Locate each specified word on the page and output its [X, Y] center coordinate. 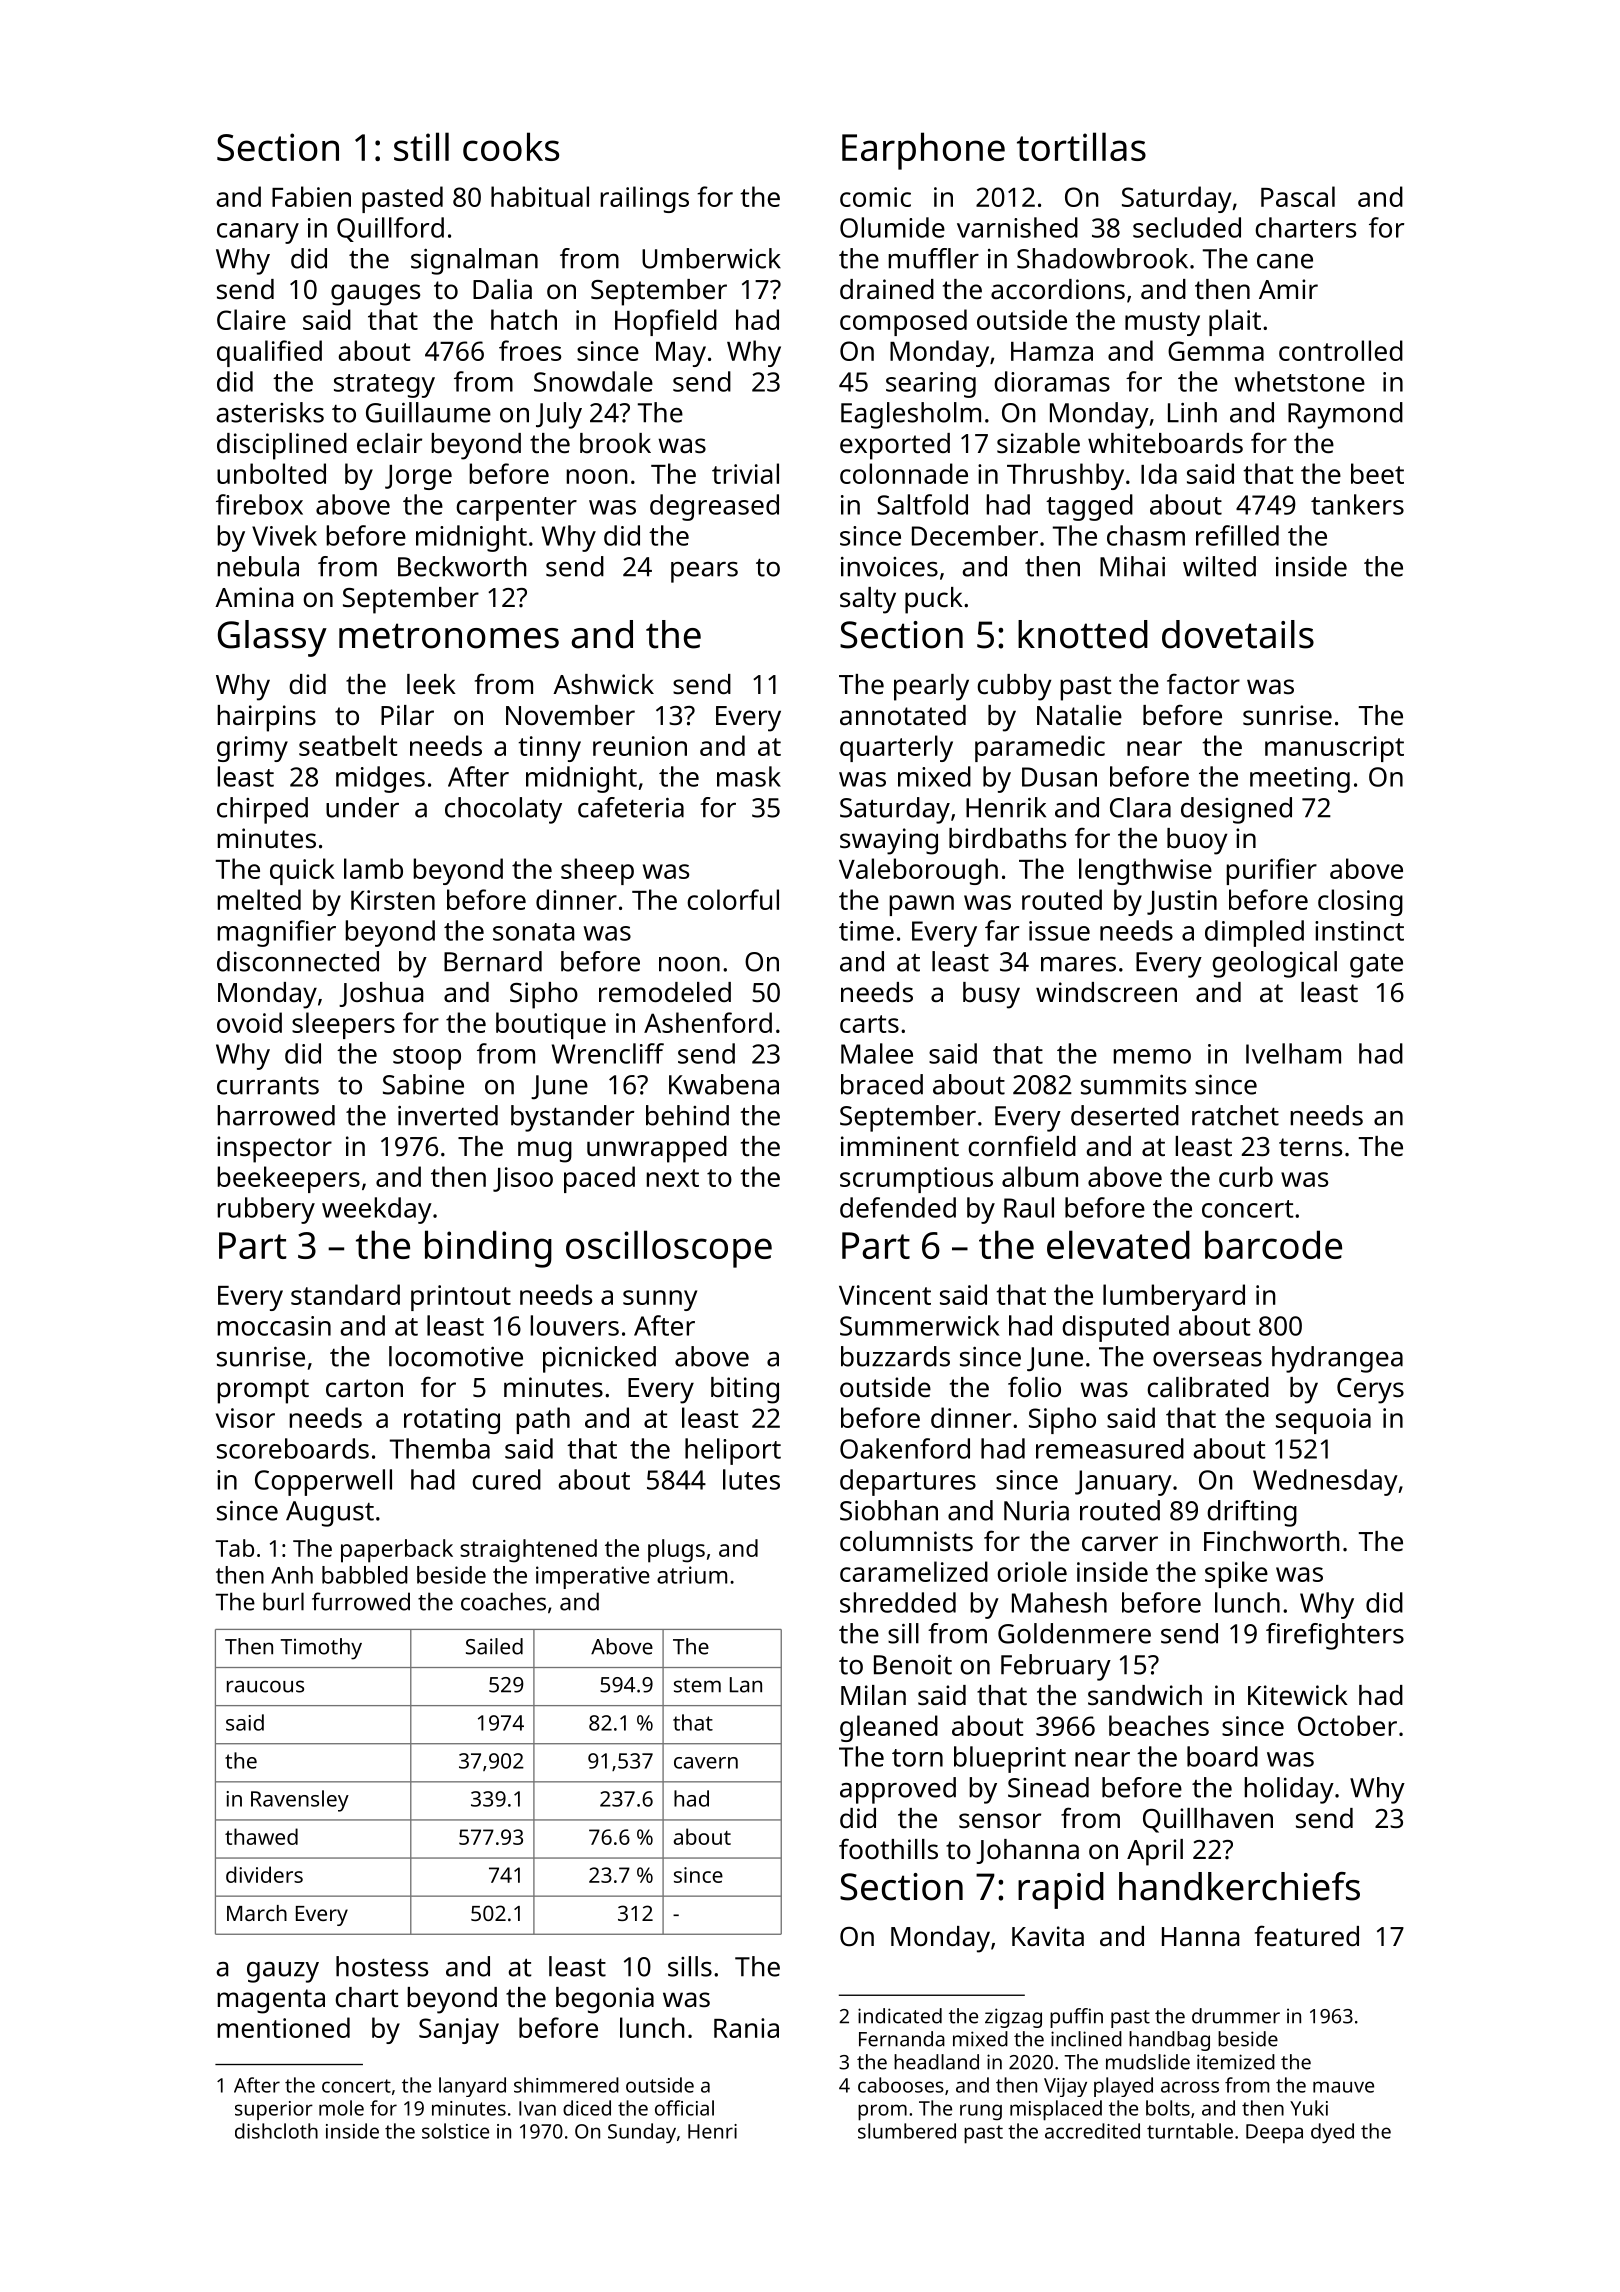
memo [1152, 1056]
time [866, 931]
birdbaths [1007, 838]
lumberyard [1174, 1297]
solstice [455, 2131]
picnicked [599, 1359]
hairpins [266, 718]
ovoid [249, 1022]
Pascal [1298, 196]
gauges [375, 295]
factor [1203, 683]
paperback [397, 1551]
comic [875, 197]
